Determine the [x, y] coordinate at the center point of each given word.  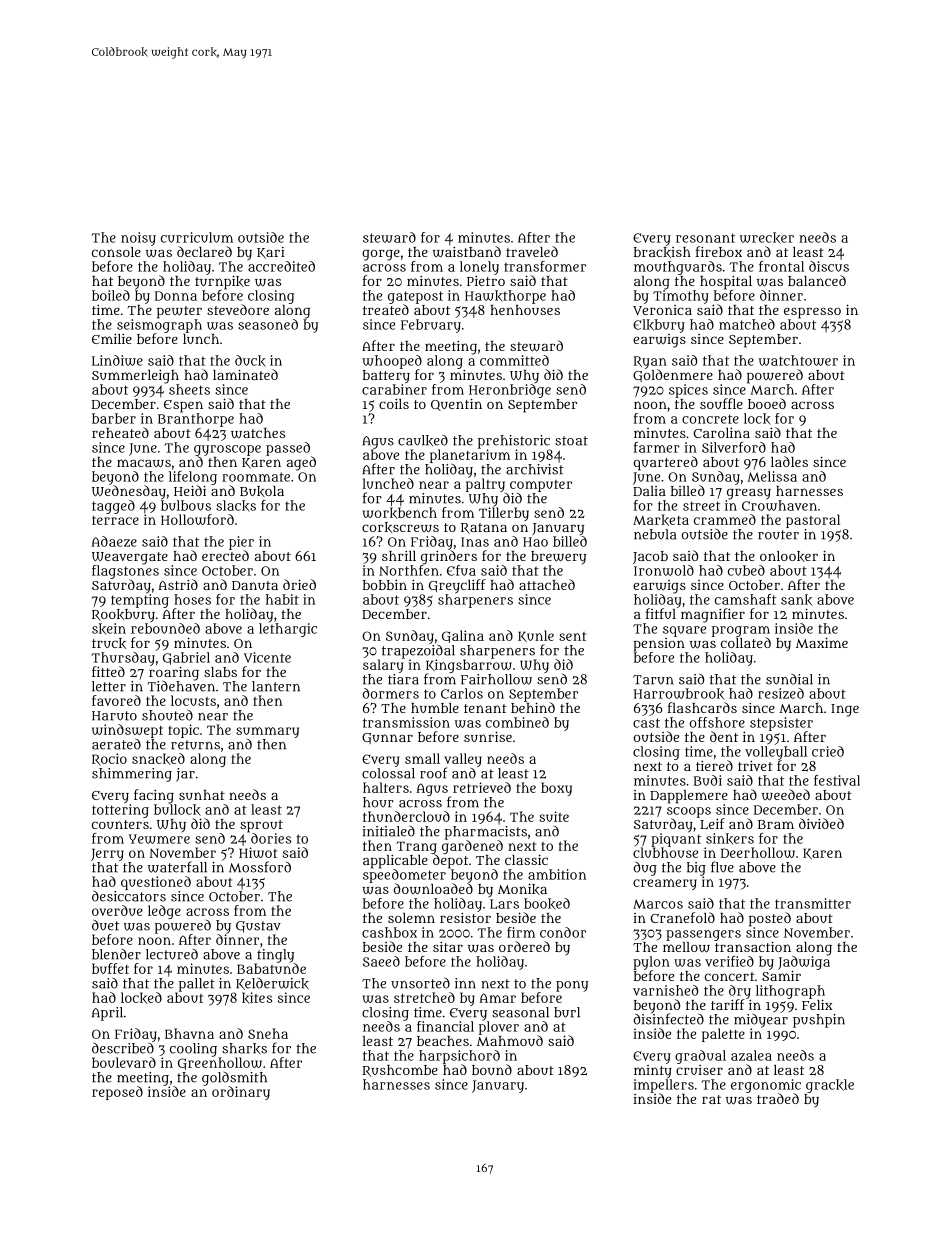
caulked [423, 440]
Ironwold [664, 570]
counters [120, 824]
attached [547, 584]
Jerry [107, 854]
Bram [776, 824]
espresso [812, 313]
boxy [556, 789]
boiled [111, 295]
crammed [725, 519]
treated [386, 309]
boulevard [124, 1062]
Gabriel [186, 658]
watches [258, 433]
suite [554, 816]
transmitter [813, 903]
